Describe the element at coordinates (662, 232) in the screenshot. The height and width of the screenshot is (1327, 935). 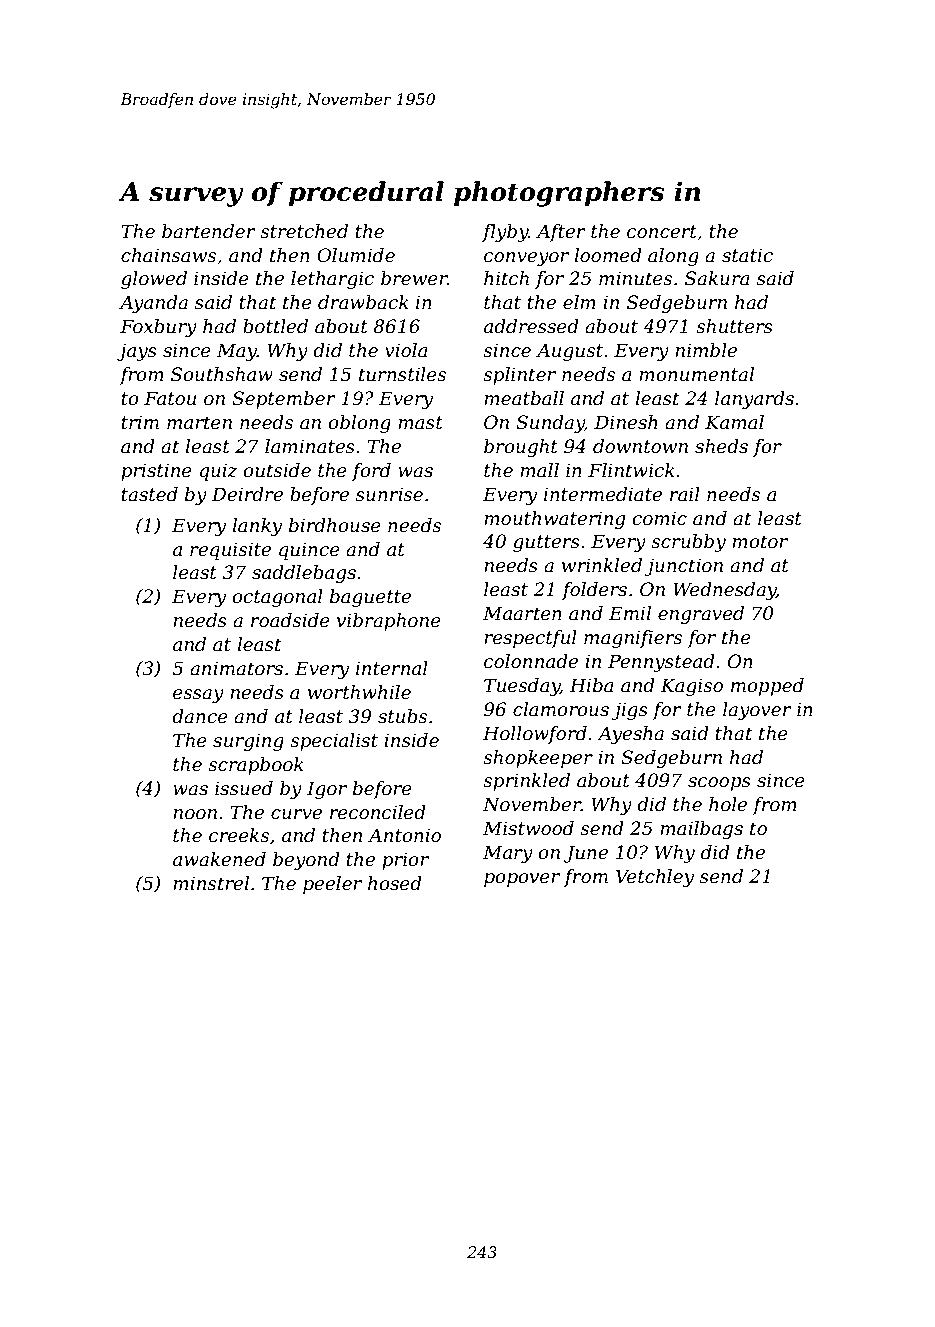
I see `concert` at that location.
